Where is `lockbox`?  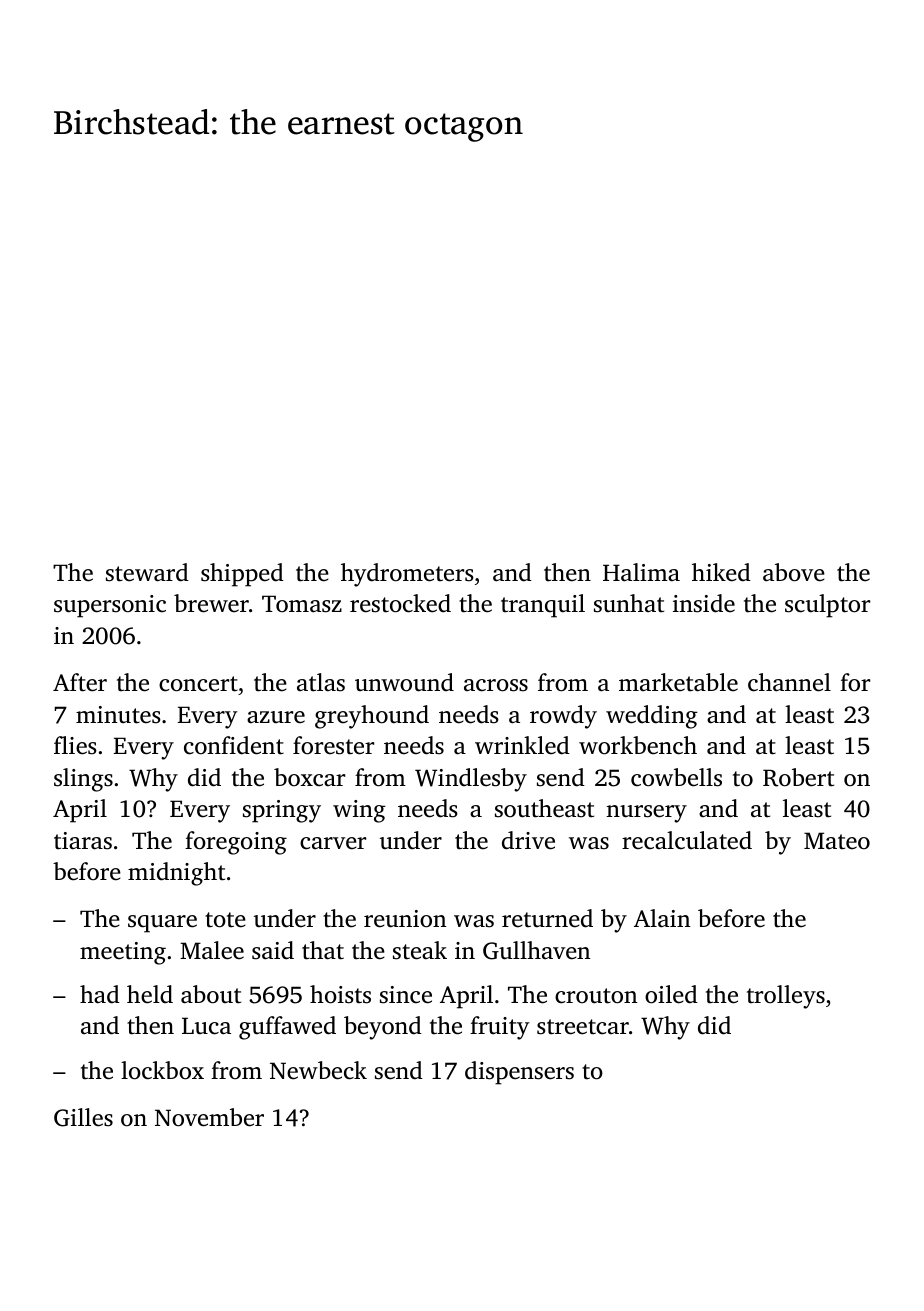
lockbox is located at coordinates (162, 1070).
